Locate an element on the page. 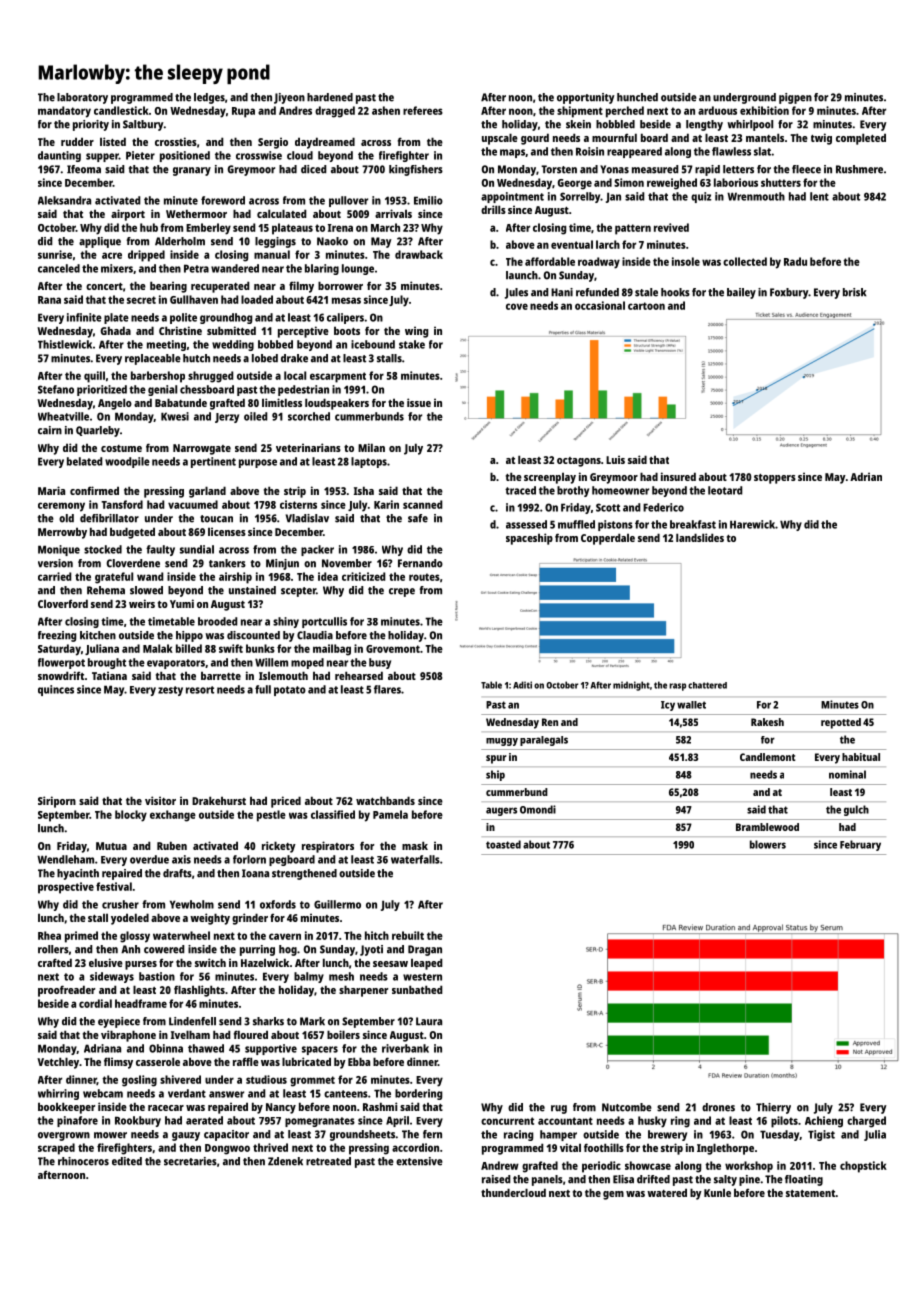 This image has width=924, height=1308. issue is located at coordinates (419, 402).
